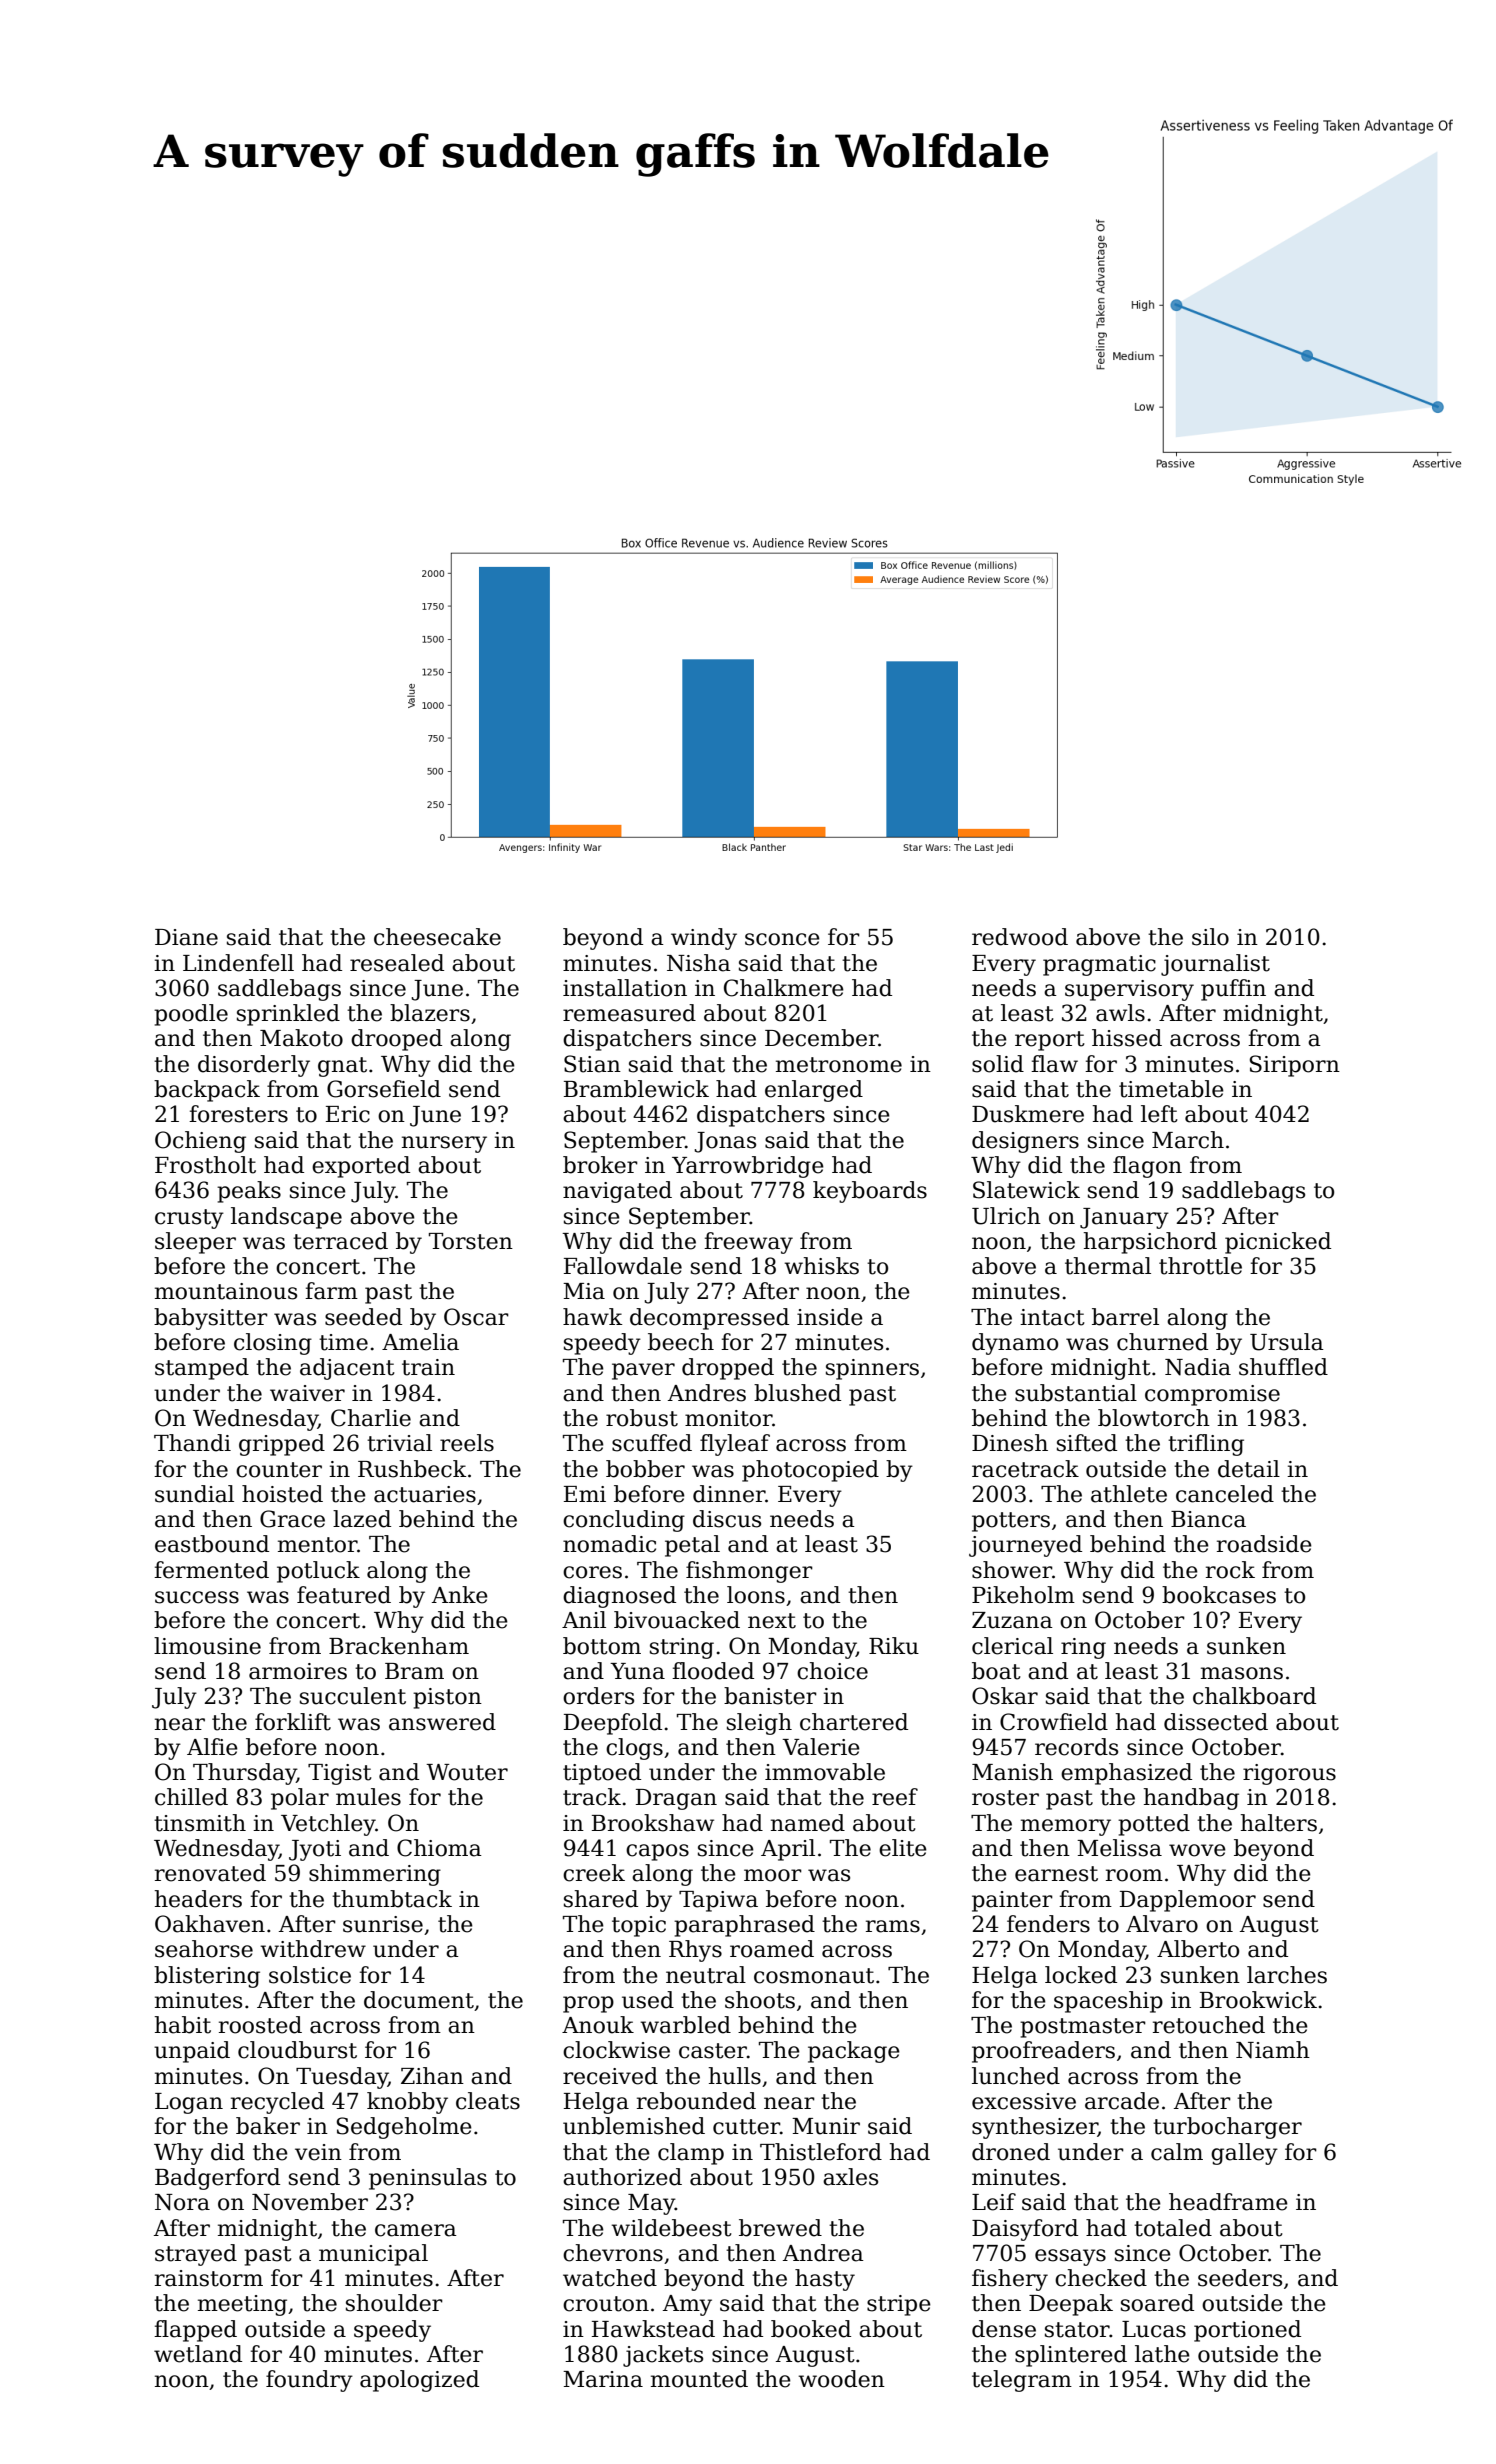 The width and height of the screenshot is (1496, 2464). What do you see at coordinates (625, 988) in the screenshot?
I see `installation` at bounding box center [625, 988].
